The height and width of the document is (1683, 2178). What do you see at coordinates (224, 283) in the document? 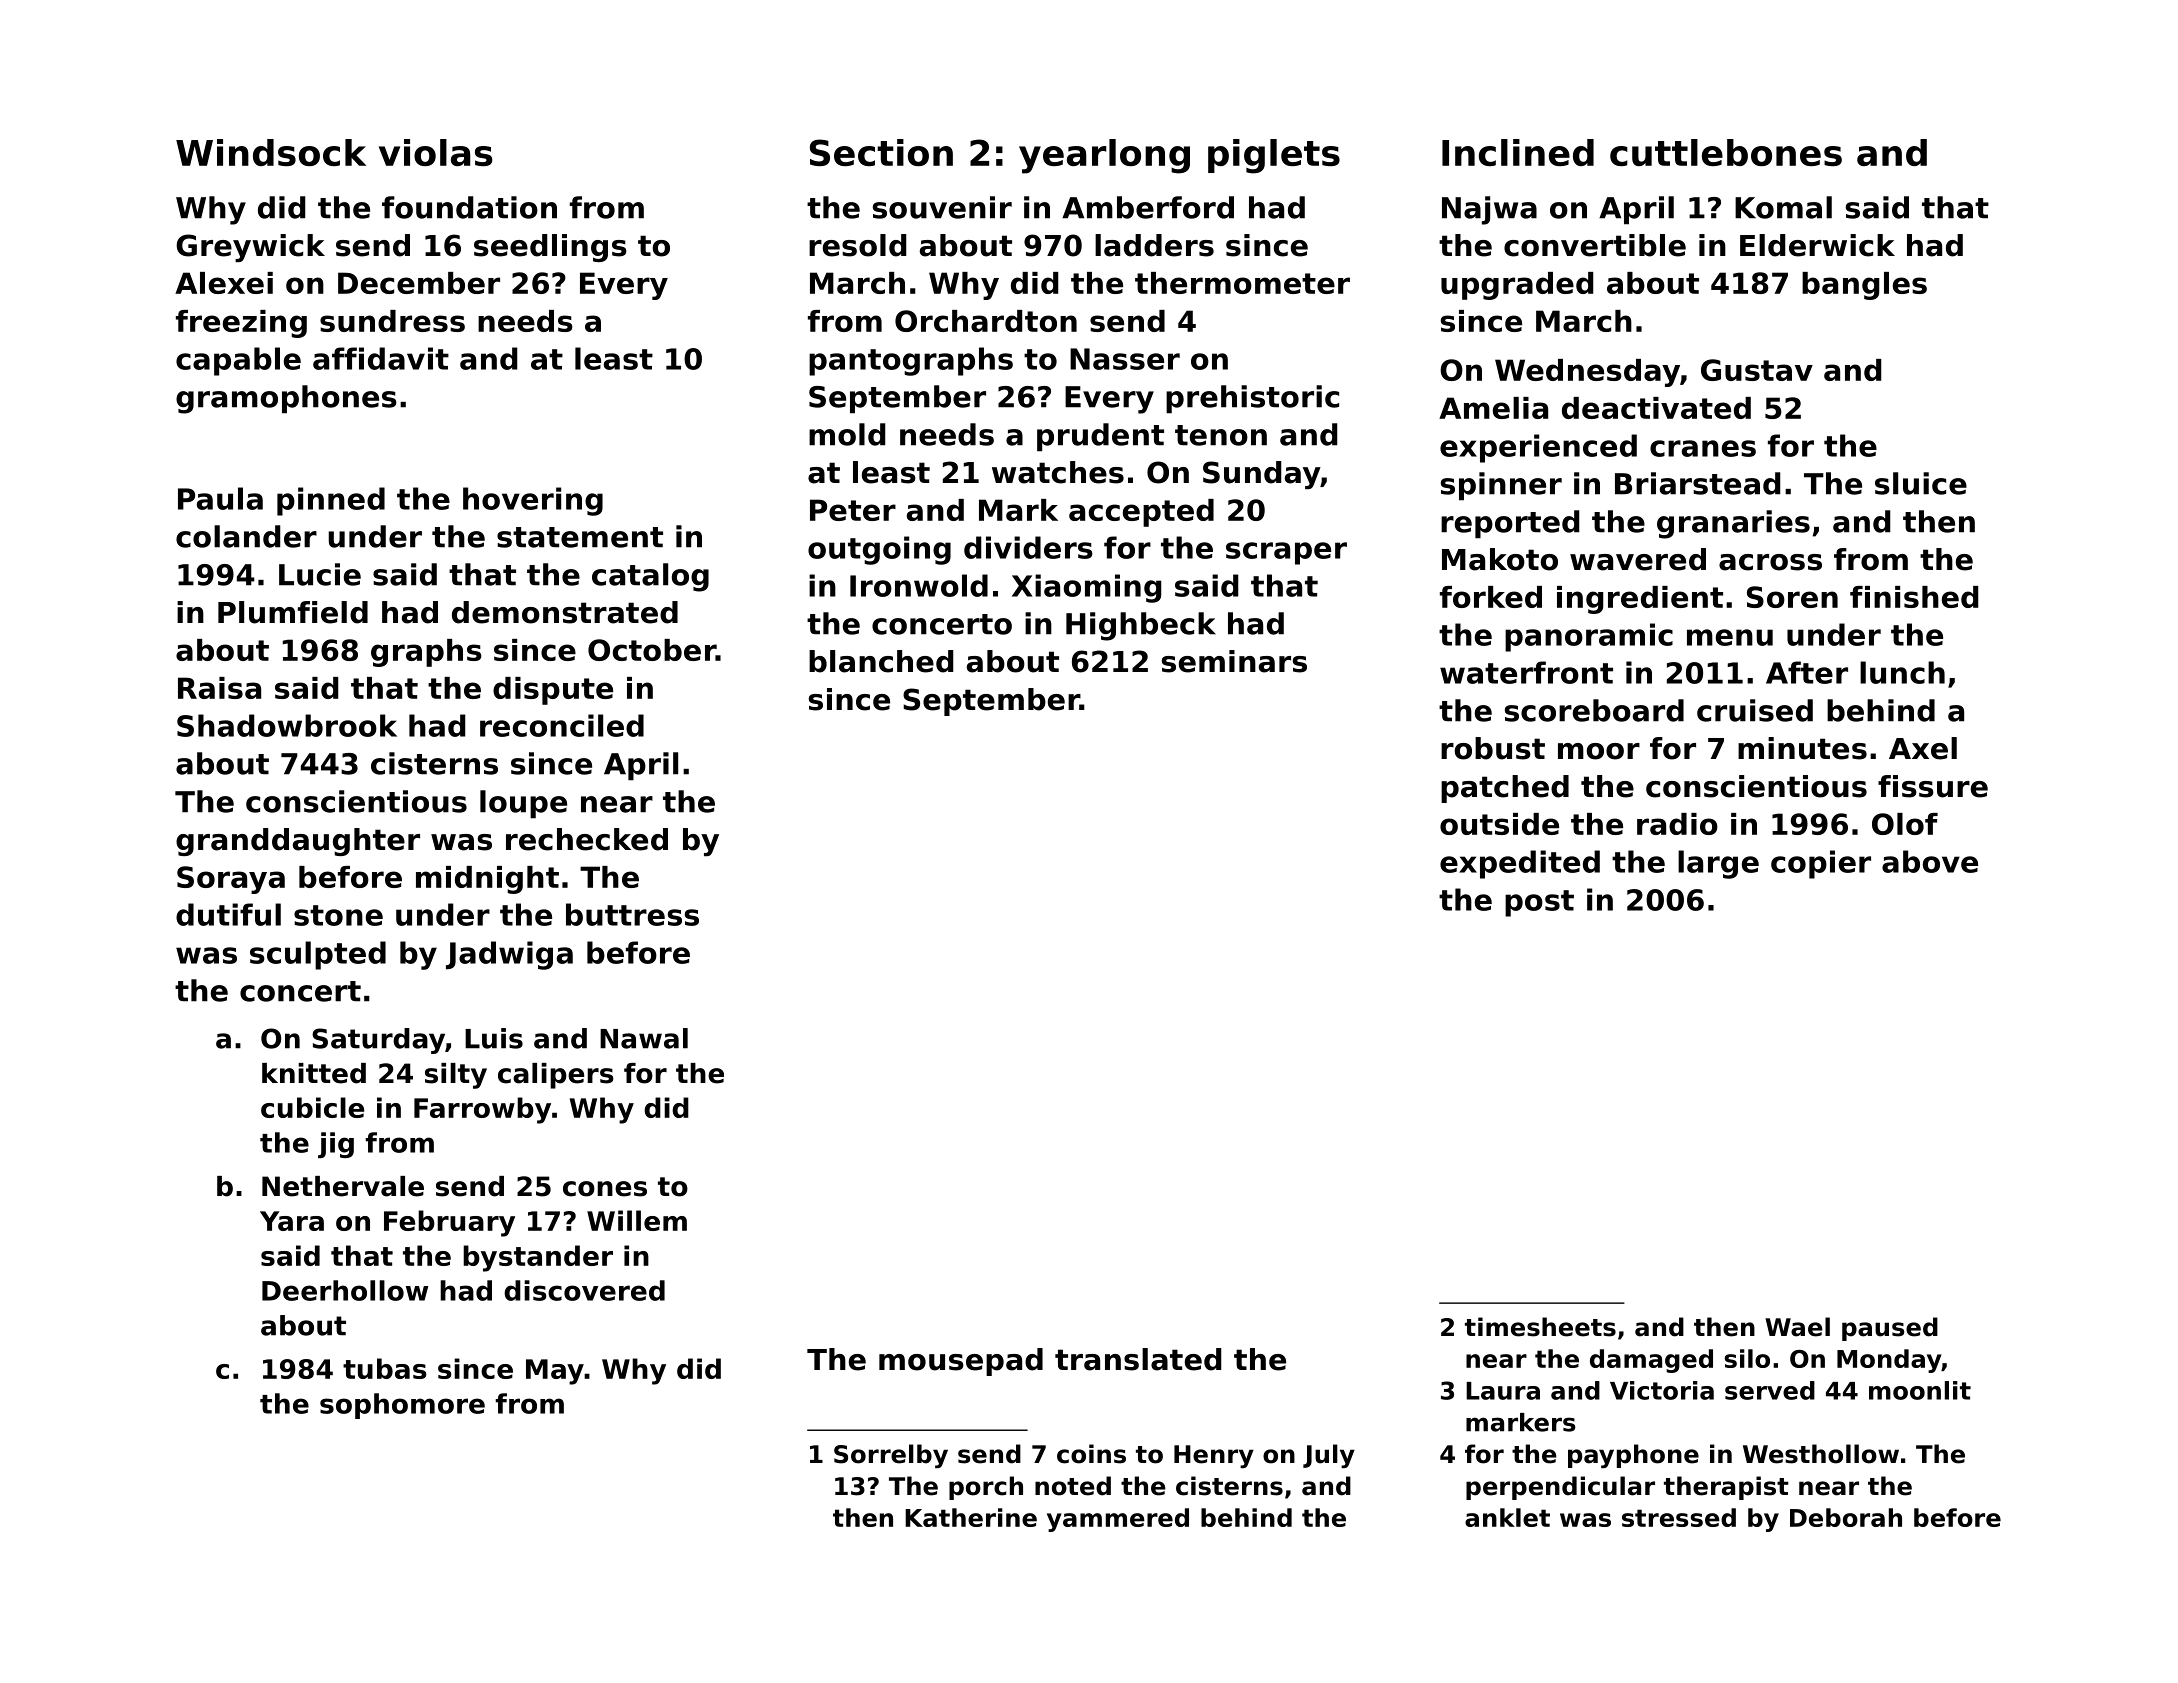
I see `Alexei` at bounding box center [224, 283].
